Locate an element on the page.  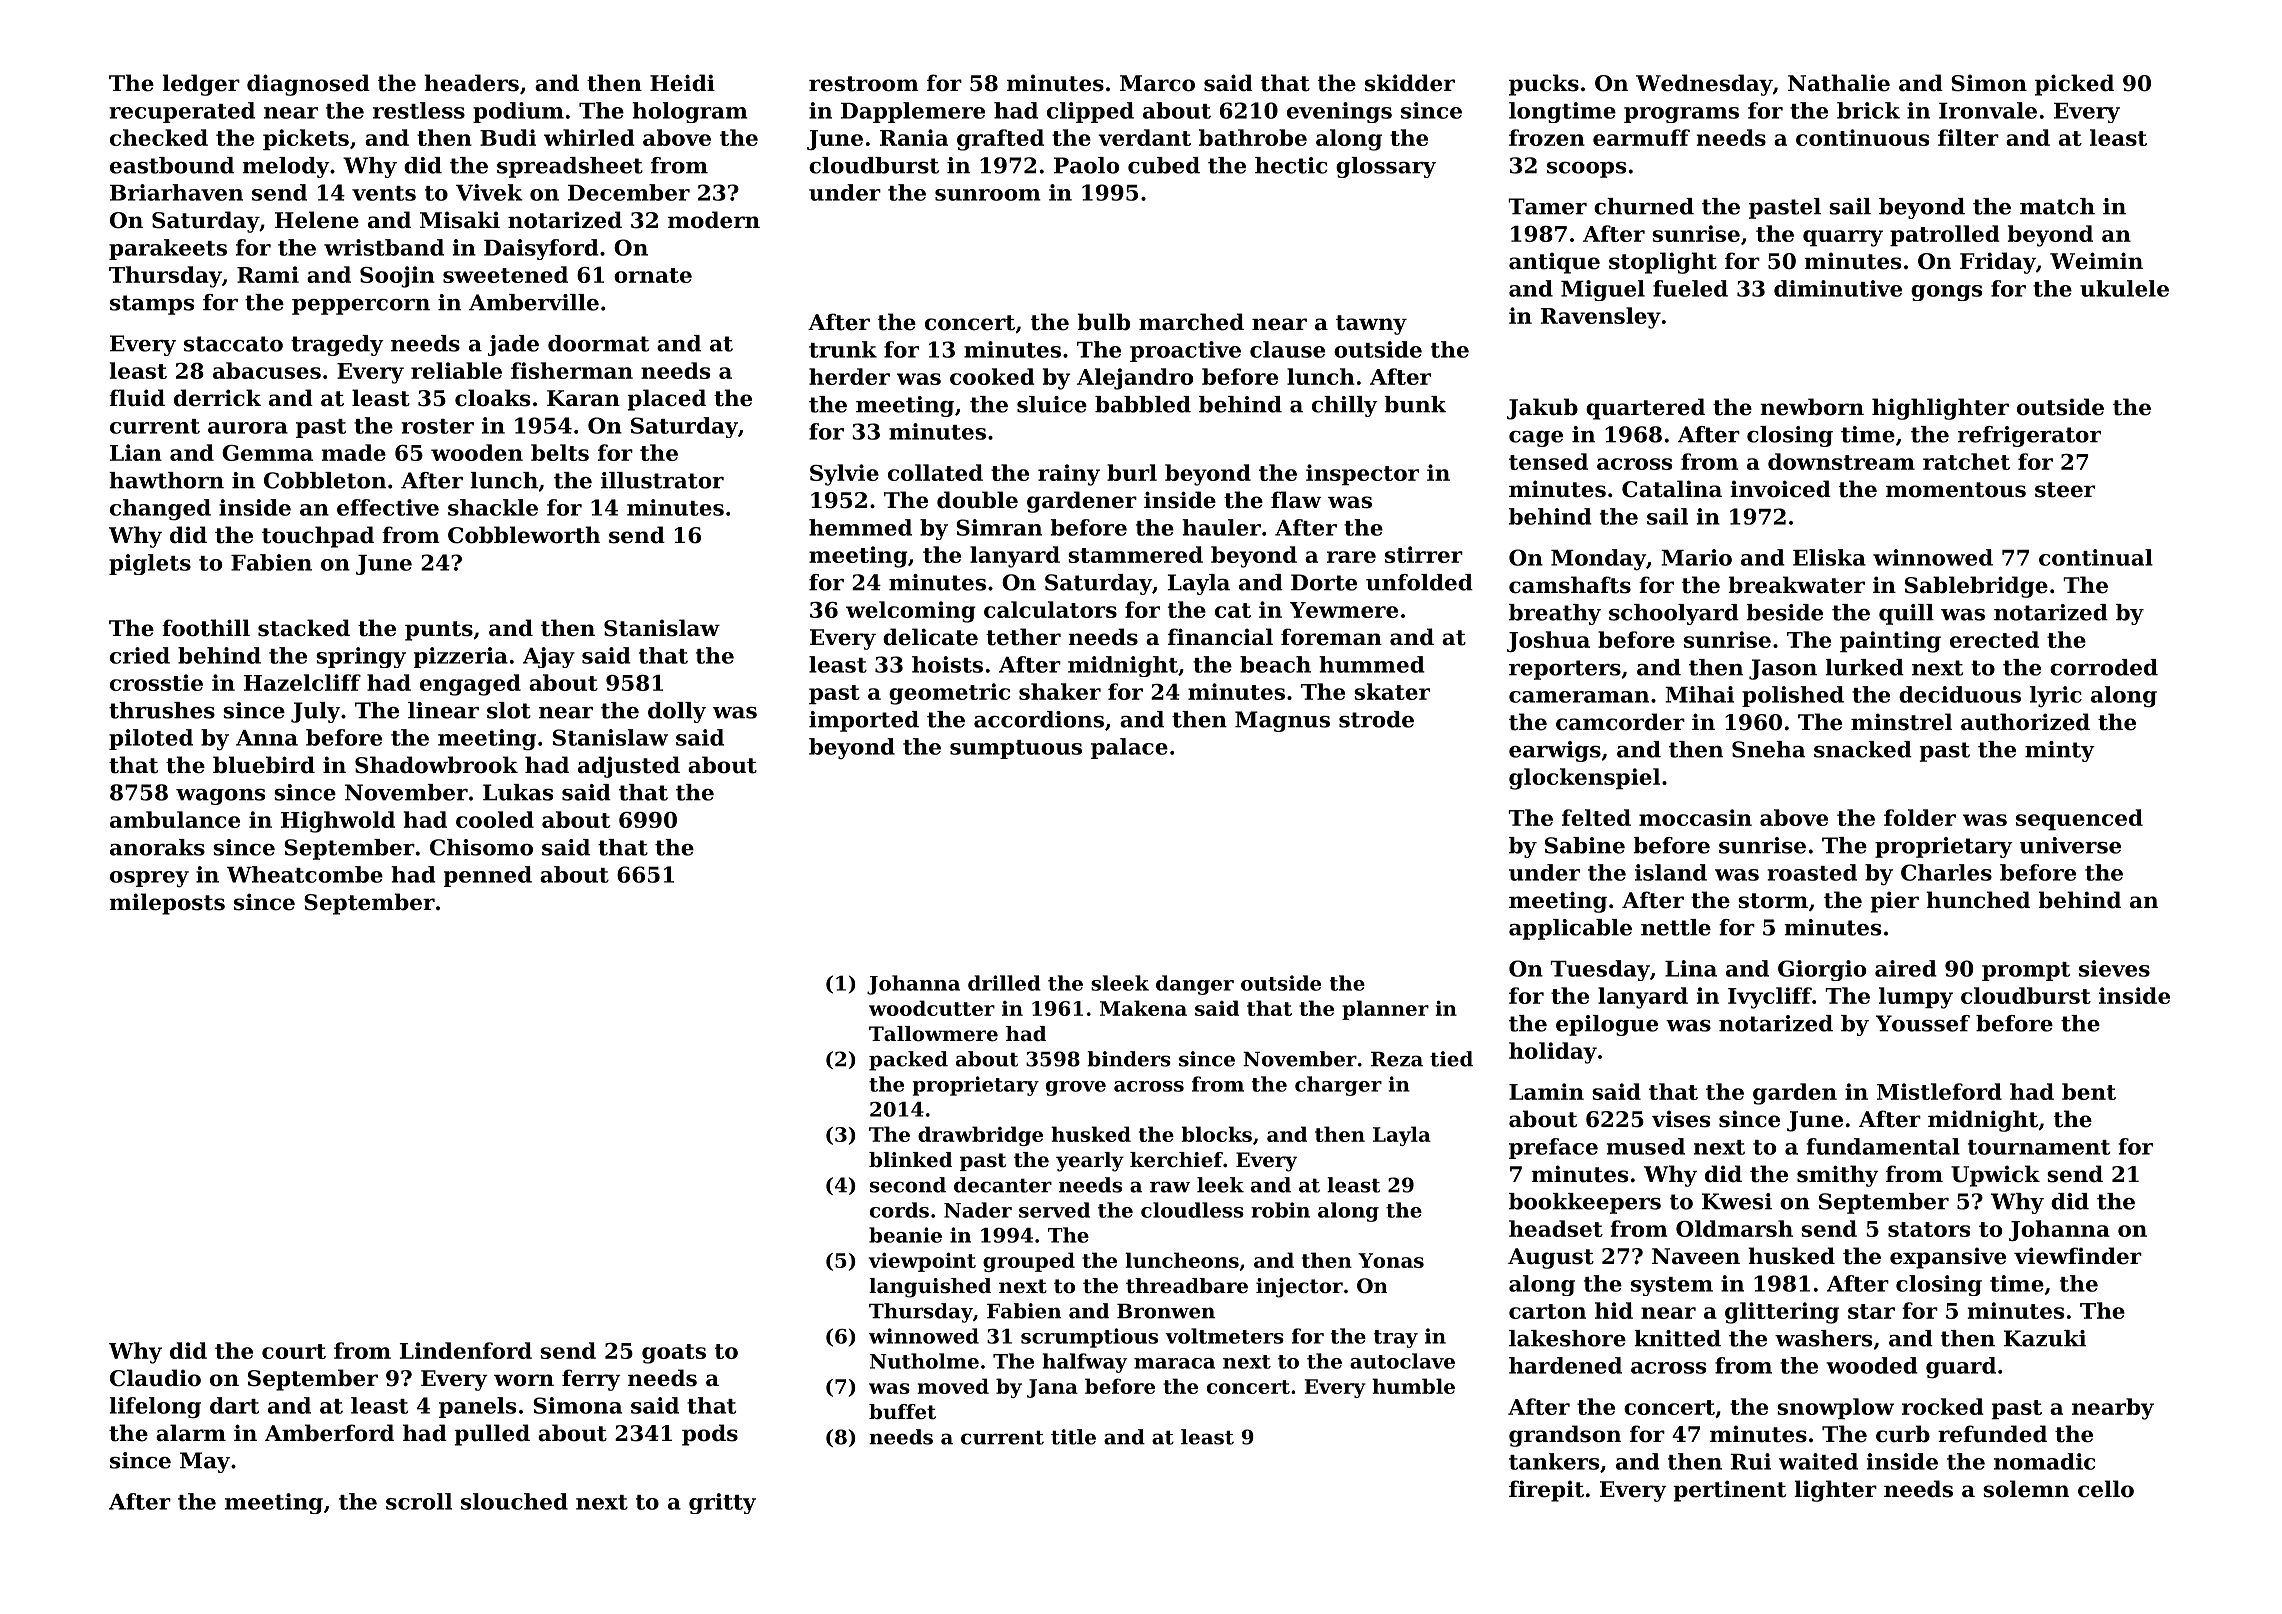
Sabine is located at coordinates (1585, 845).
